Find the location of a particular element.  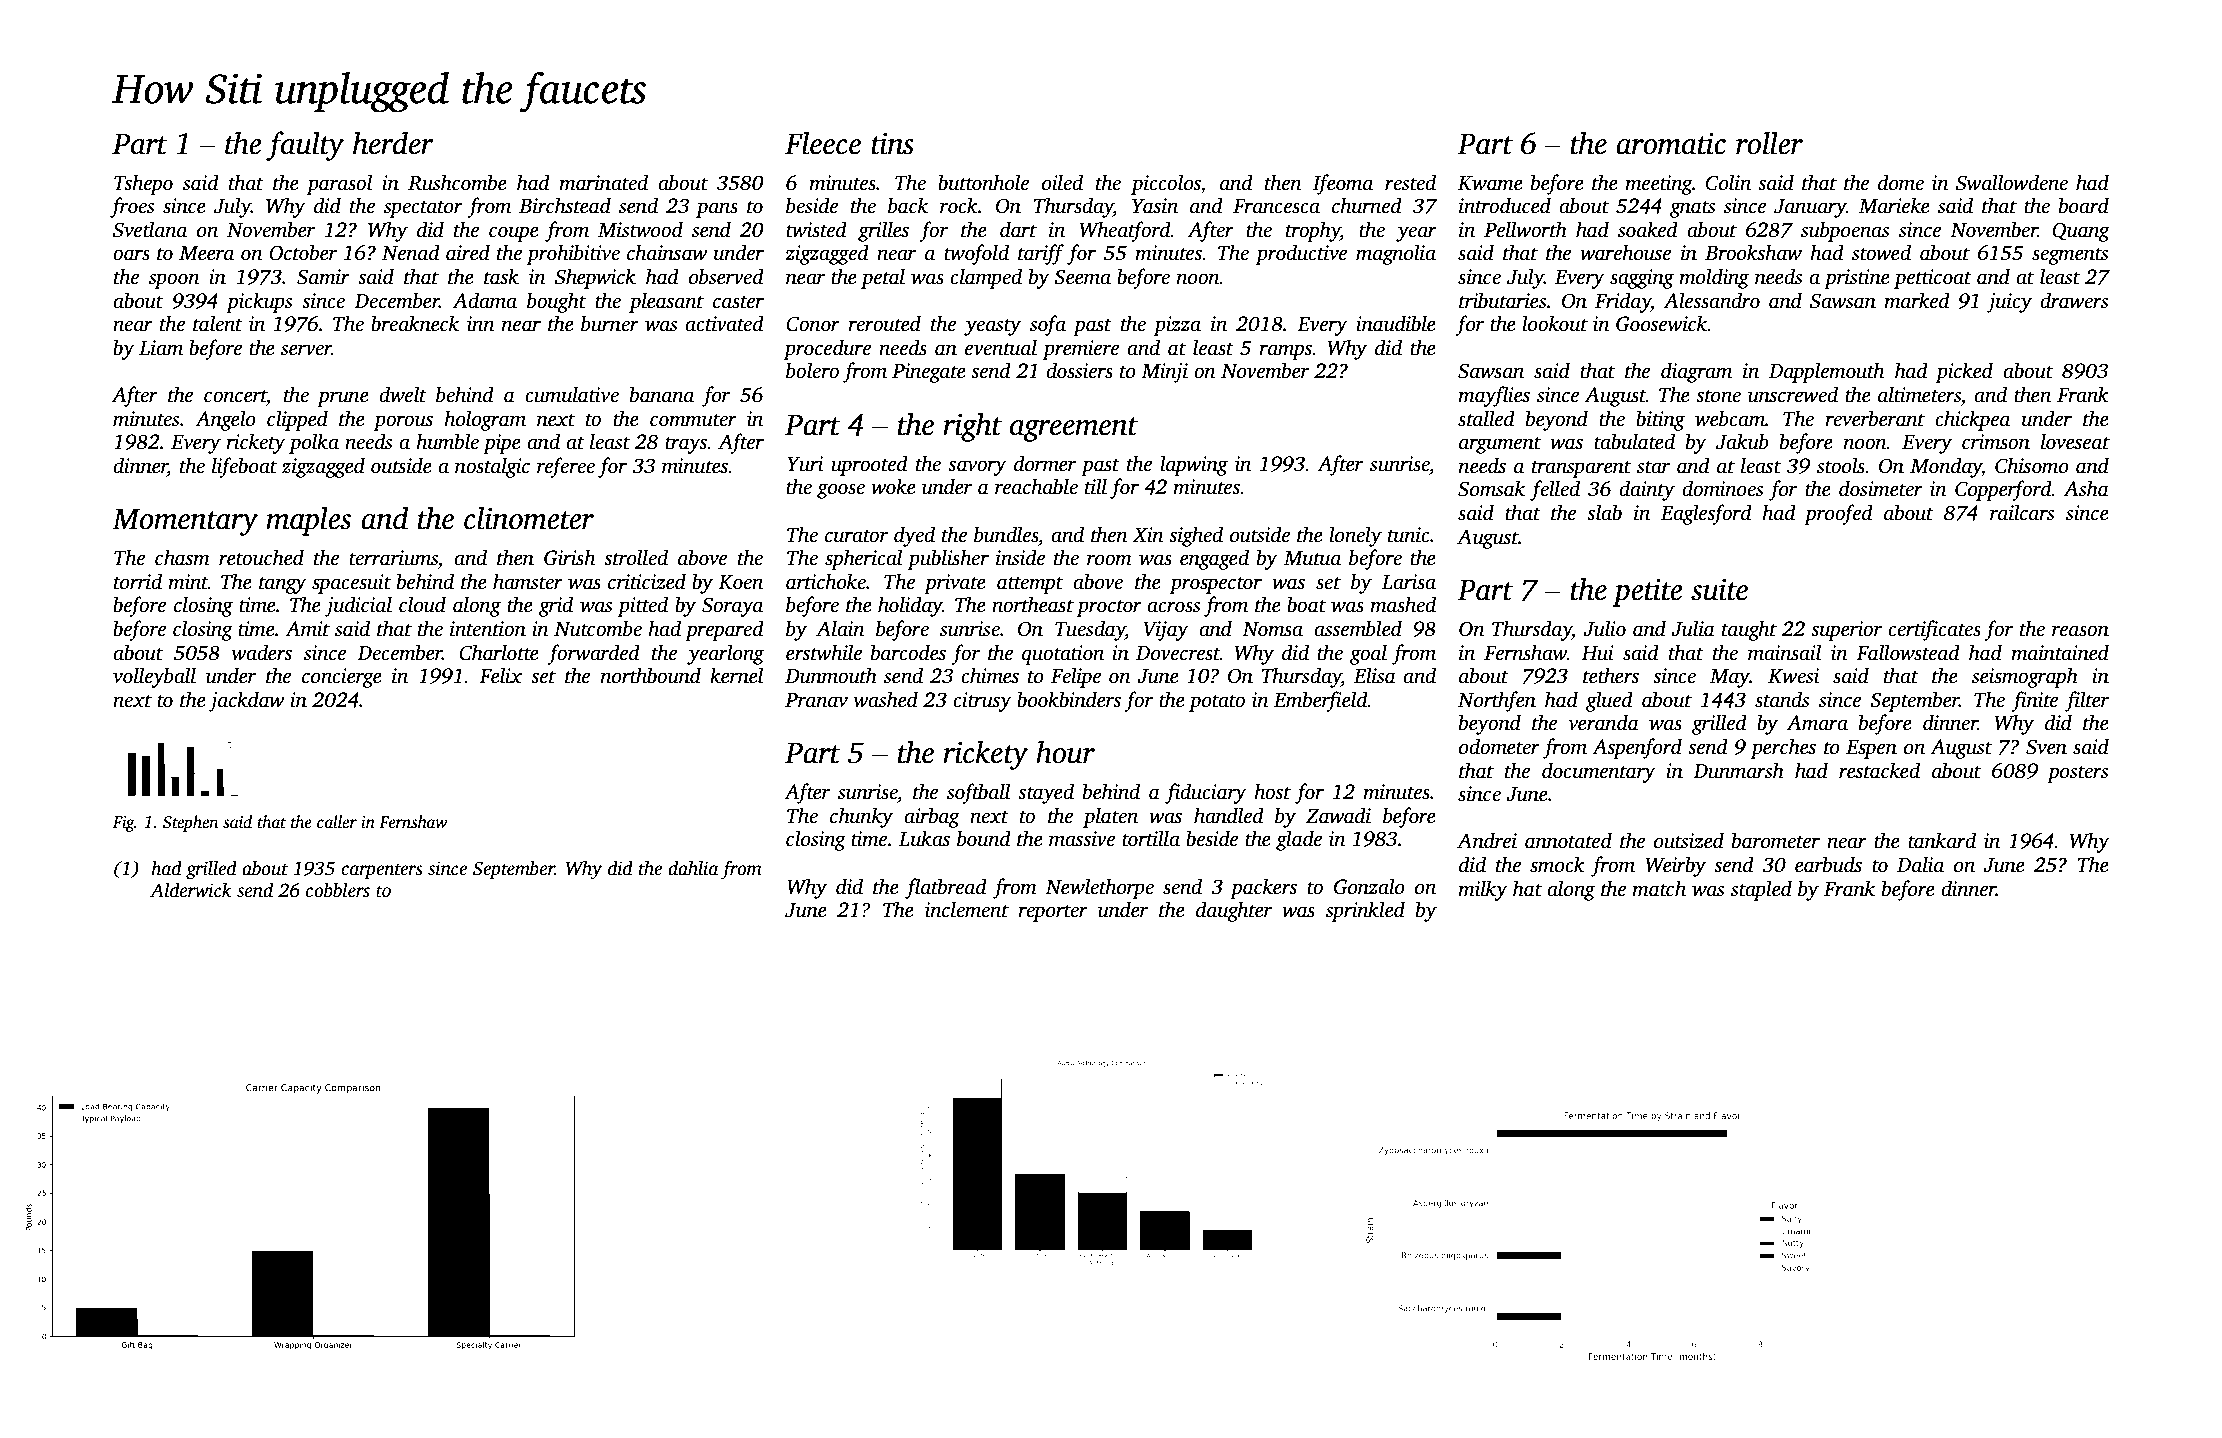

aromatic is located at coordinates (1671, 144).
